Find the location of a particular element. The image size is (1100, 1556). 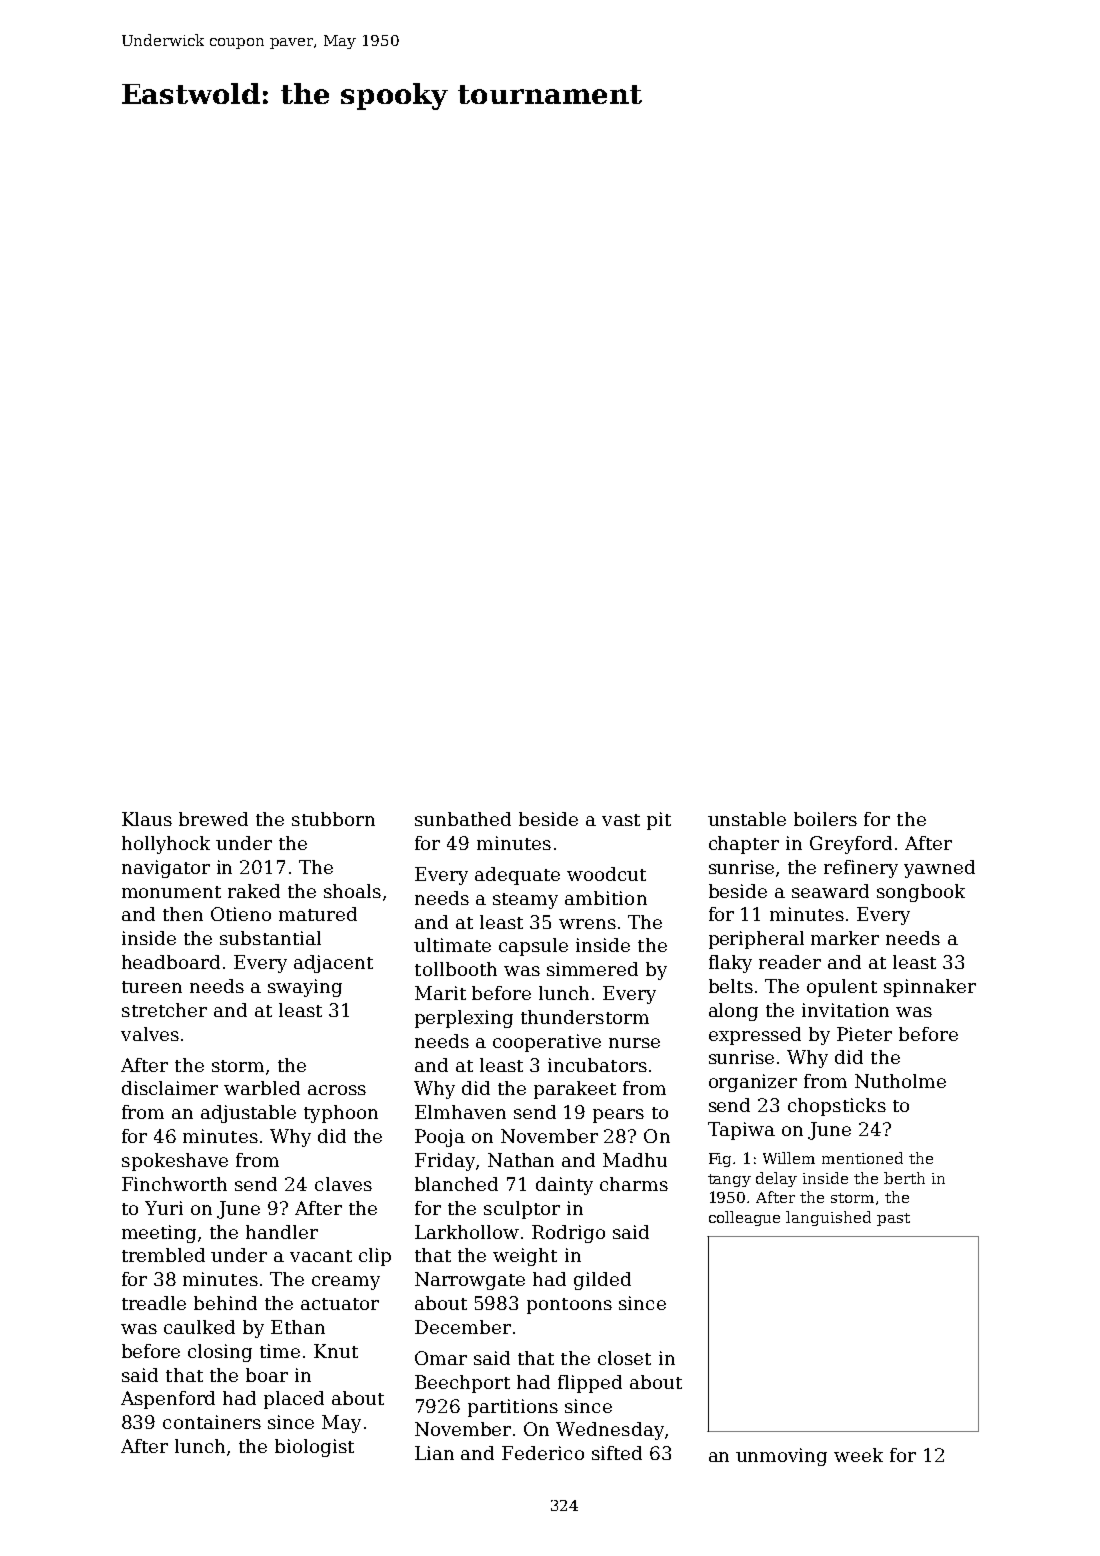

pit is located at coordinates (659, 821).
